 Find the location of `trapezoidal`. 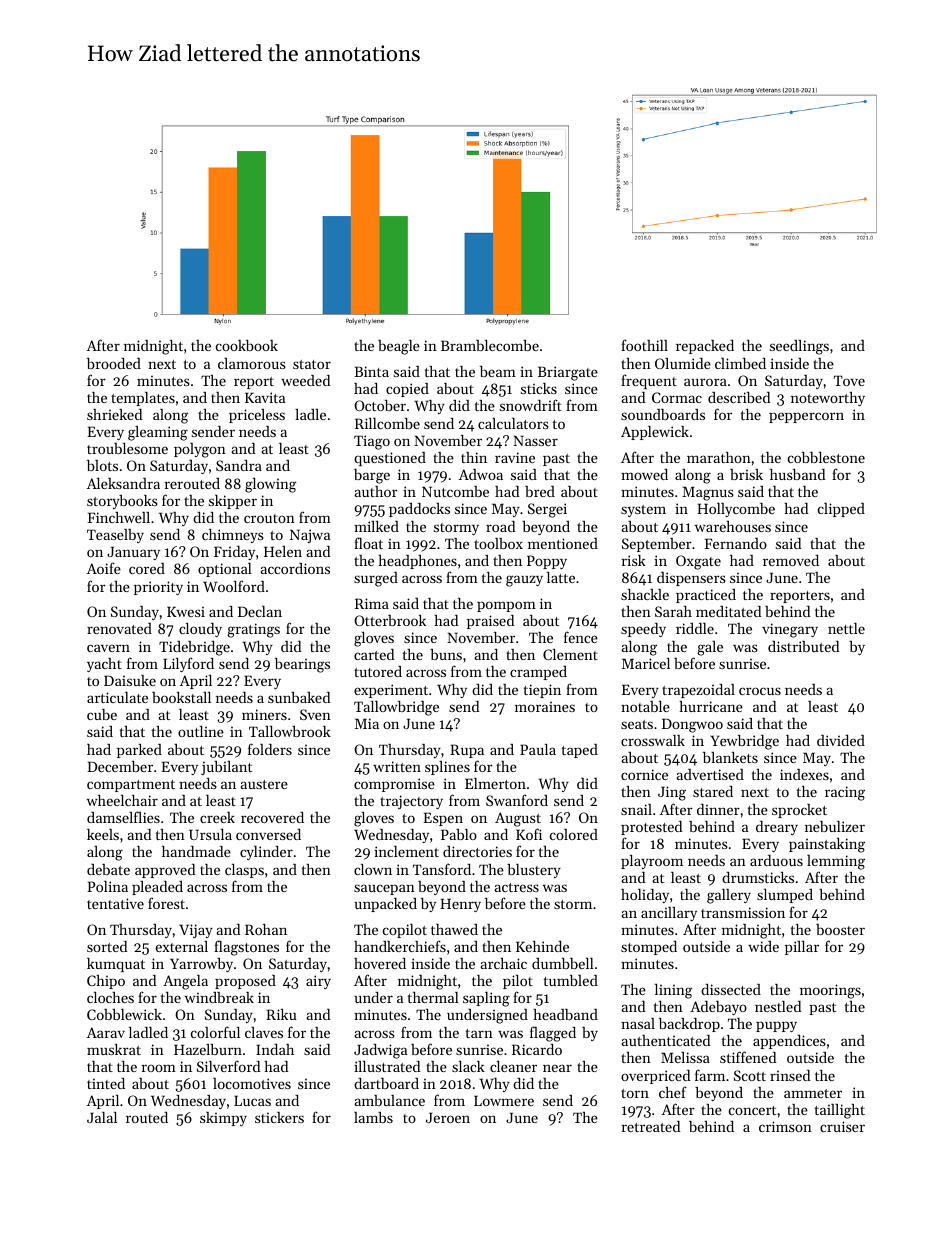

trapezoidal is located at coordinates (698, 691).
